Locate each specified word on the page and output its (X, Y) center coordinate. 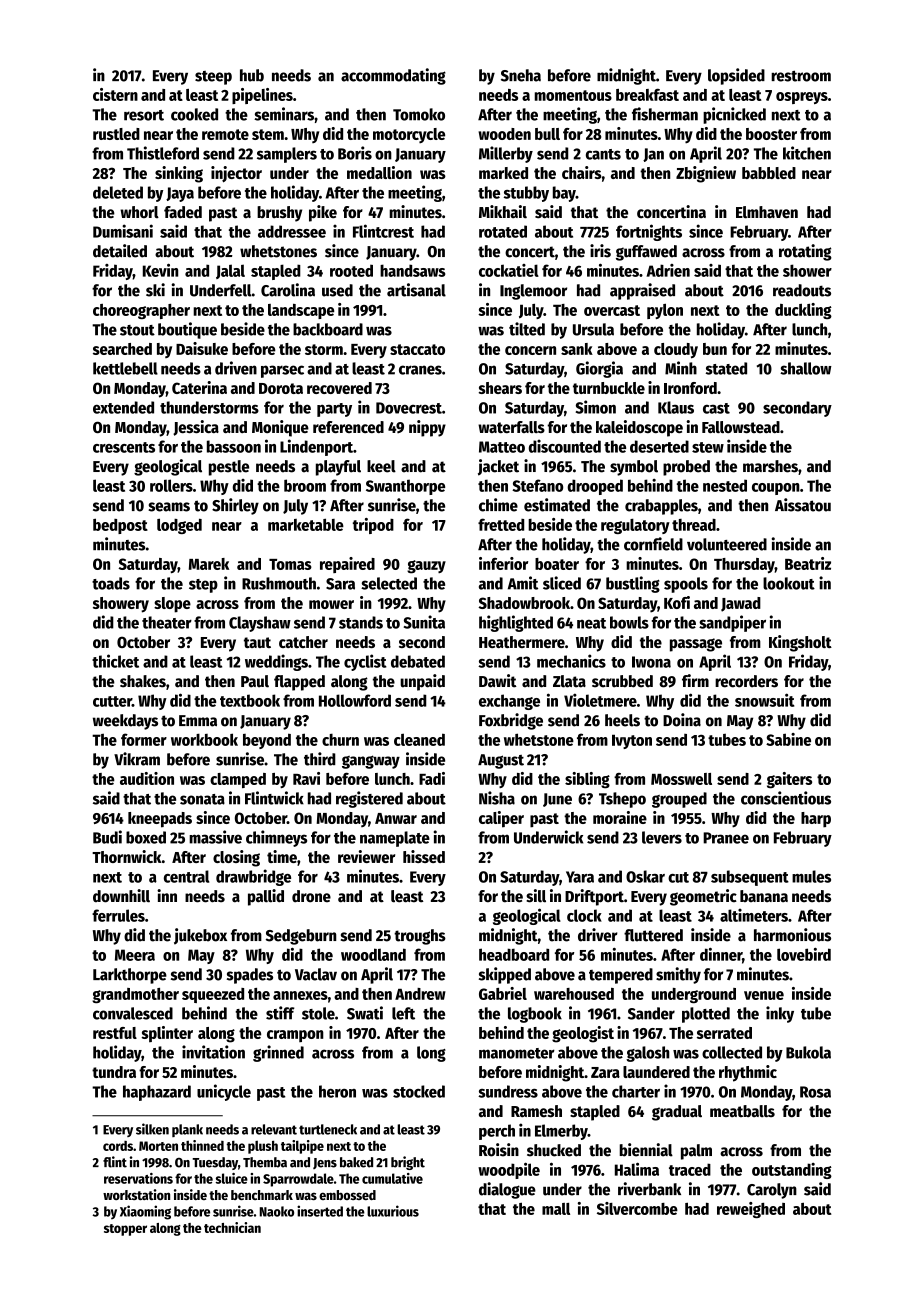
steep (213, 78)
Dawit (498, 681)
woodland (373, 954)
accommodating (393, 76)
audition (147, 778)
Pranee (726, 838)
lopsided (736, 76)
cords (118, 1146)
